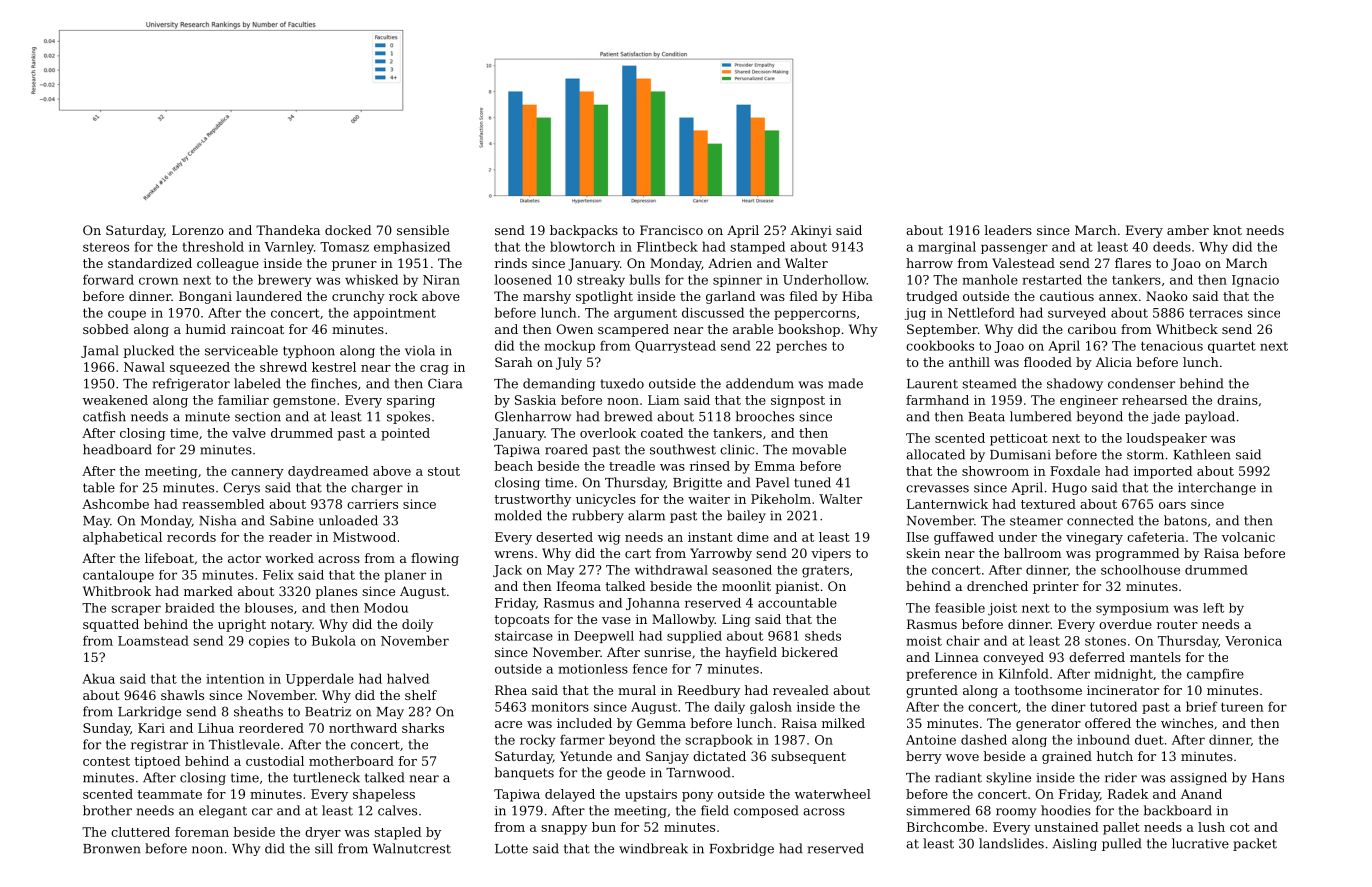 The height and width of the screenshot is (887, 1372). I want to click on foreman, so click(202, 832).
